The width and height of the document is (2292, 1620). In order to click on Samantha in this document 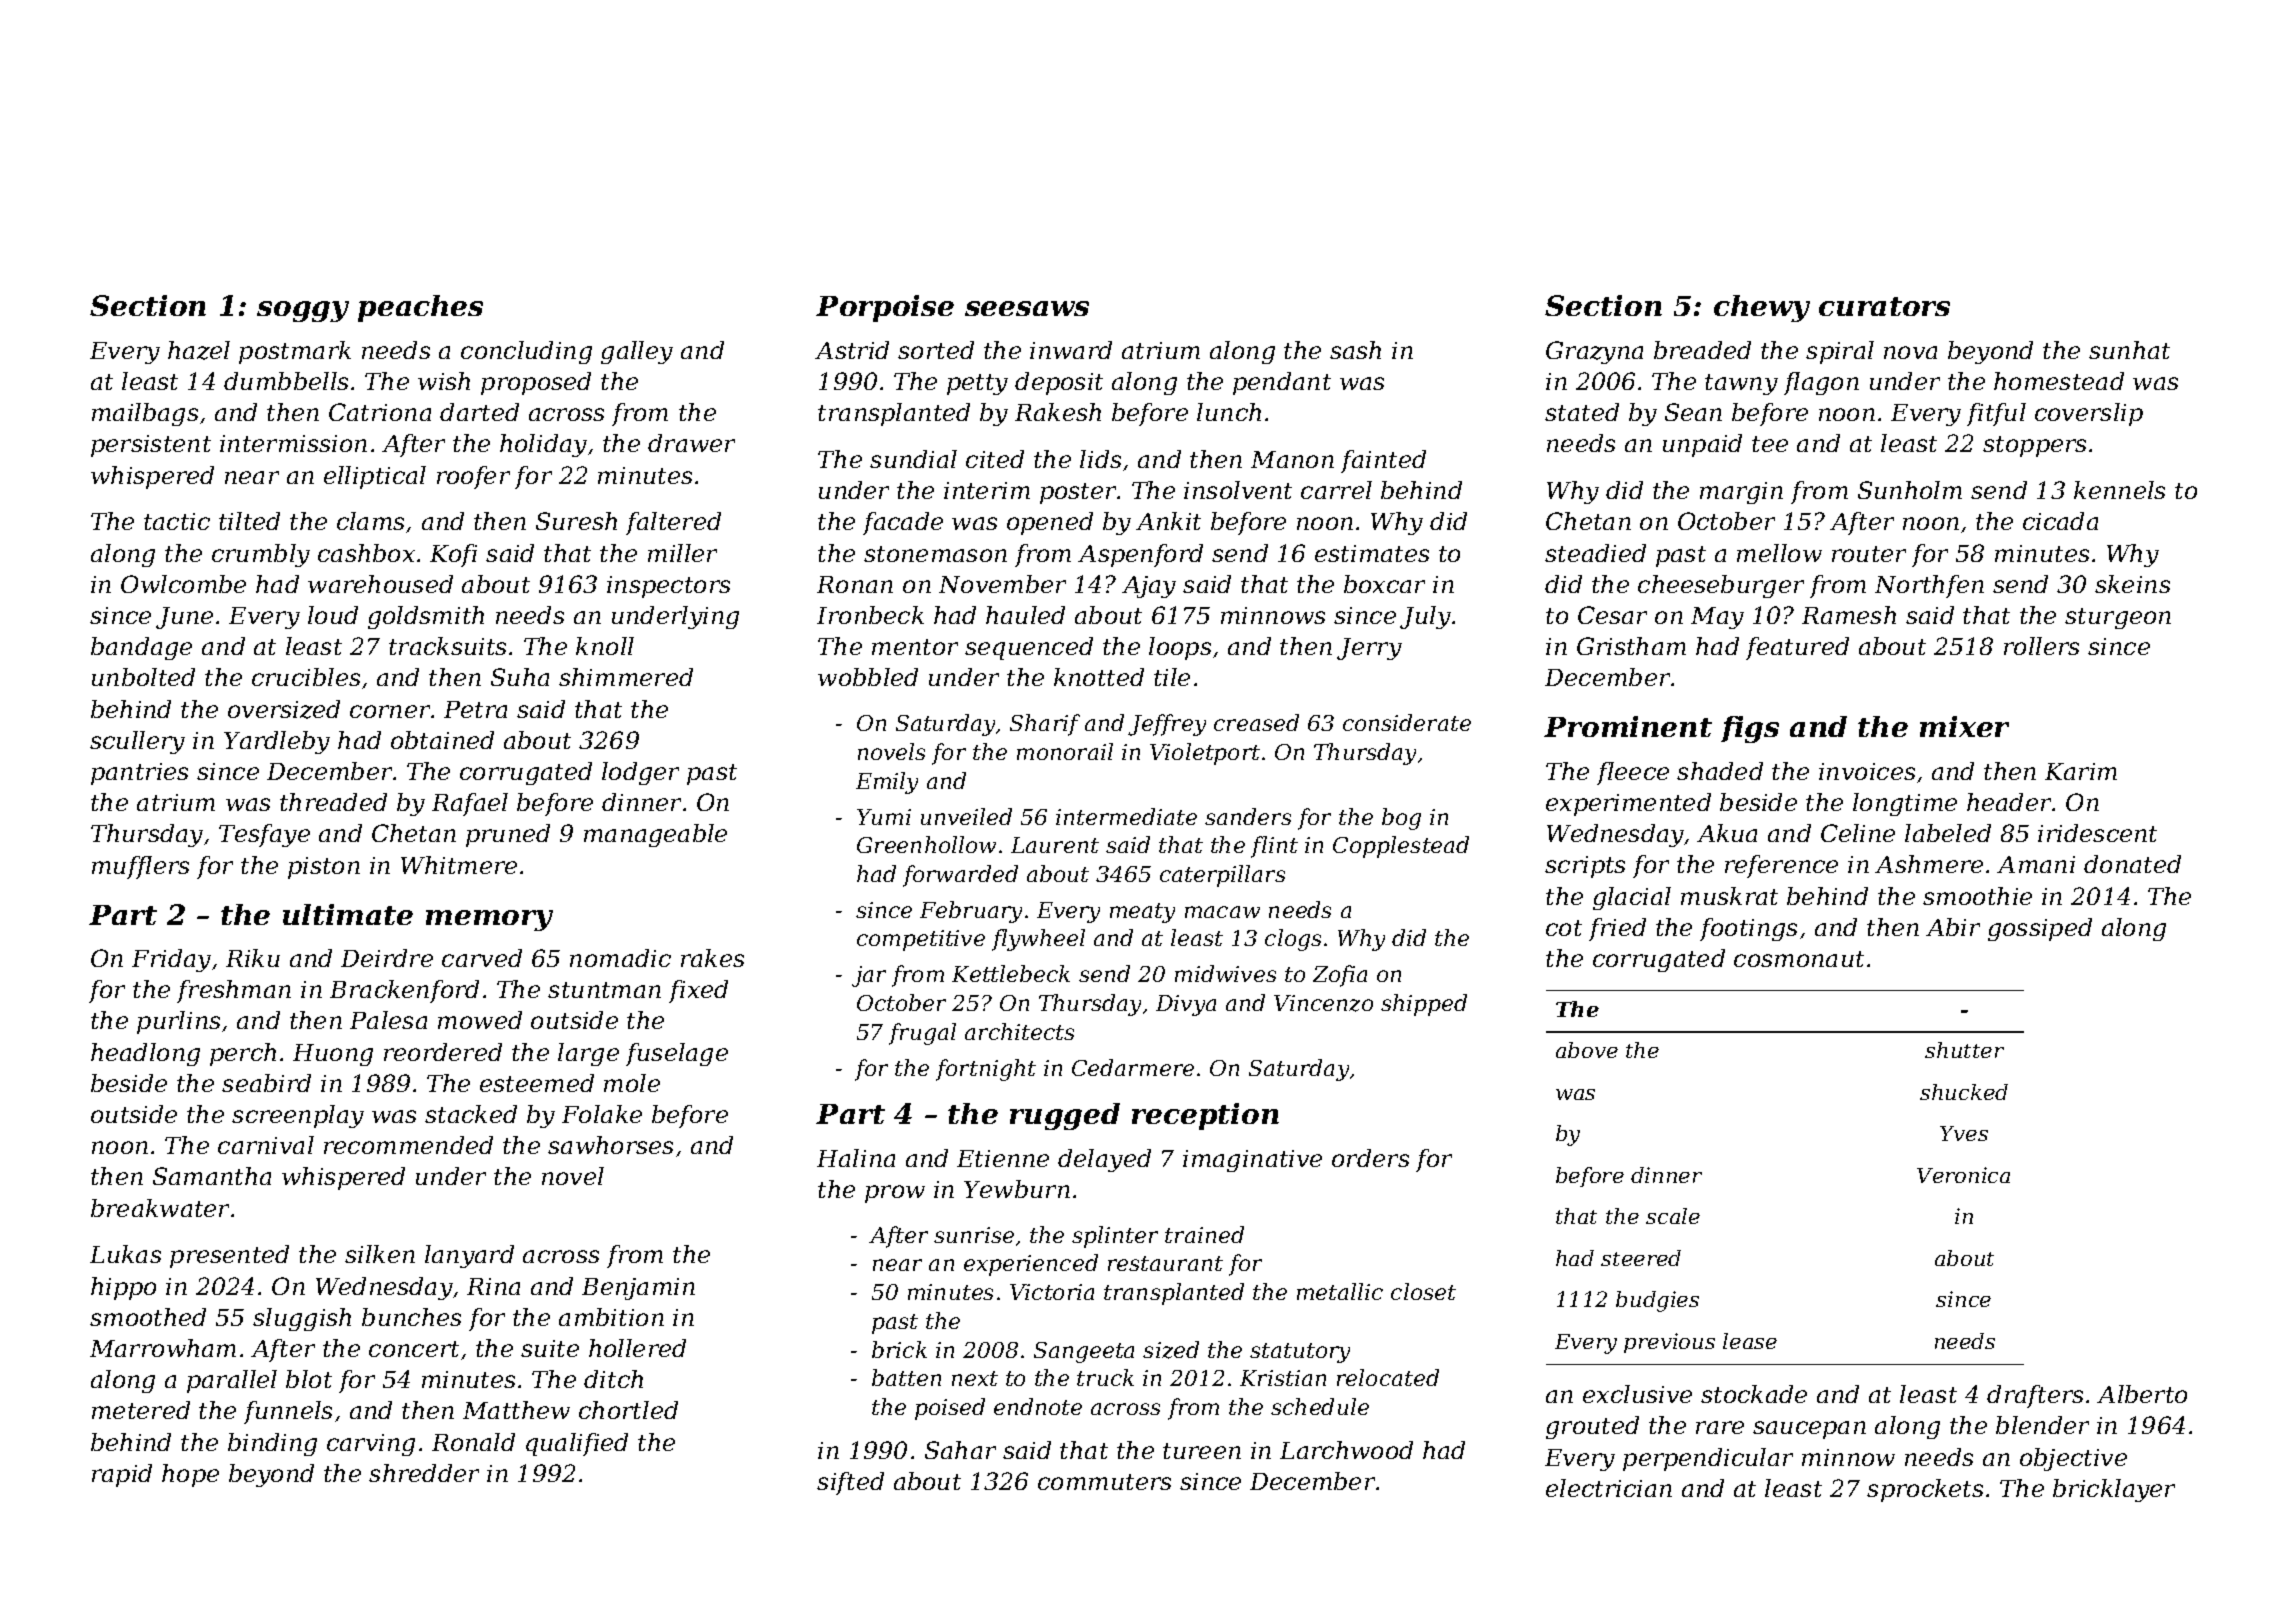, I will do `click(212, 1176)`.
